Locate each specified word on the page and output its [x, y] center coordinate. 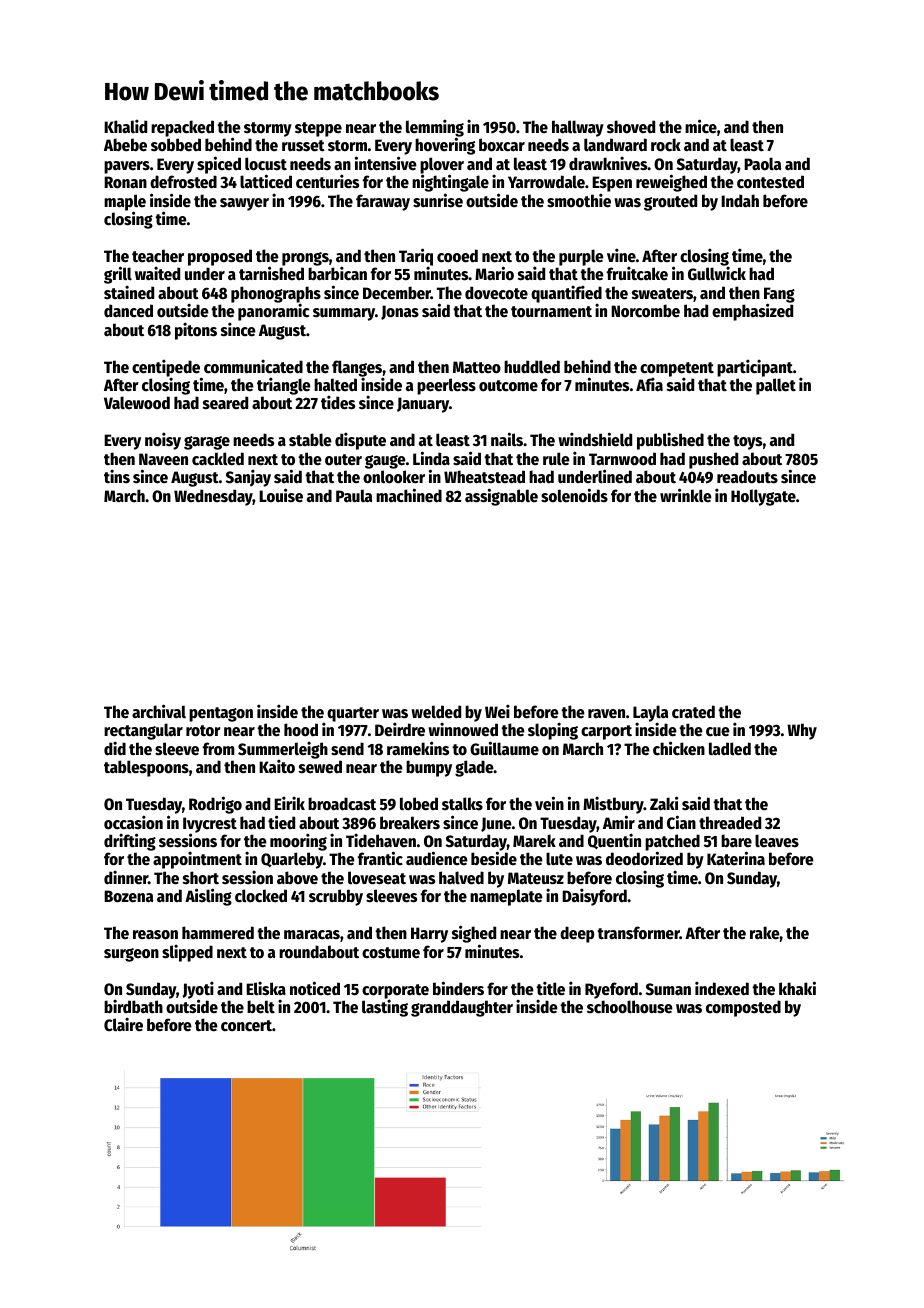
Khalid [125, 126]
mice [701, 126]
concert [246, 1026]
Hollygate [763, 497]
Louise [281, 495]
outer [343, 459]
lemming [435, 128]
